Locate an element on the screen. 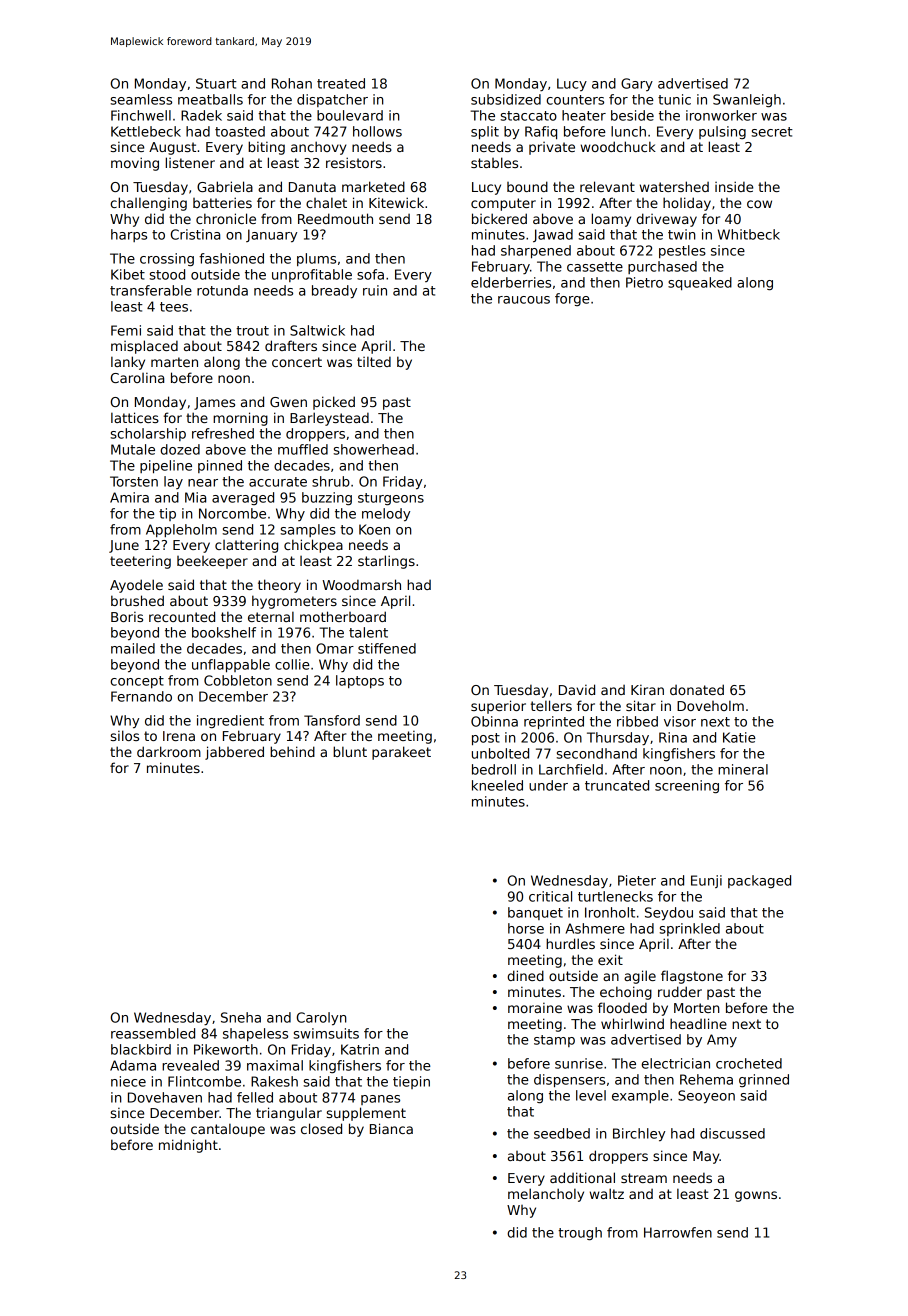 This screenshot has width=908, height=1316. behind is located at coordinates (292, 751).
